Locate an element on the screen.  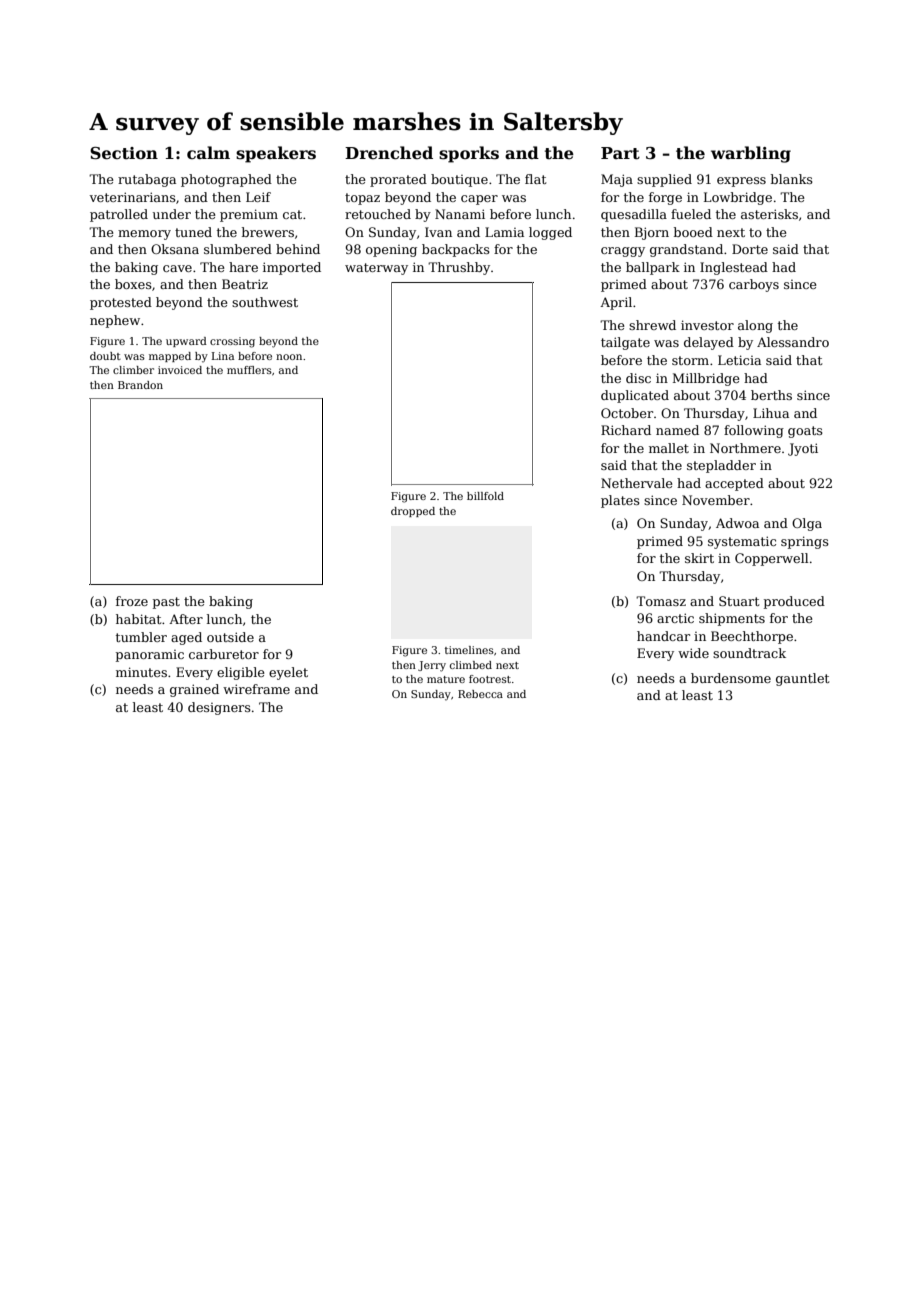
designers is located at coordinates (219, 708).
